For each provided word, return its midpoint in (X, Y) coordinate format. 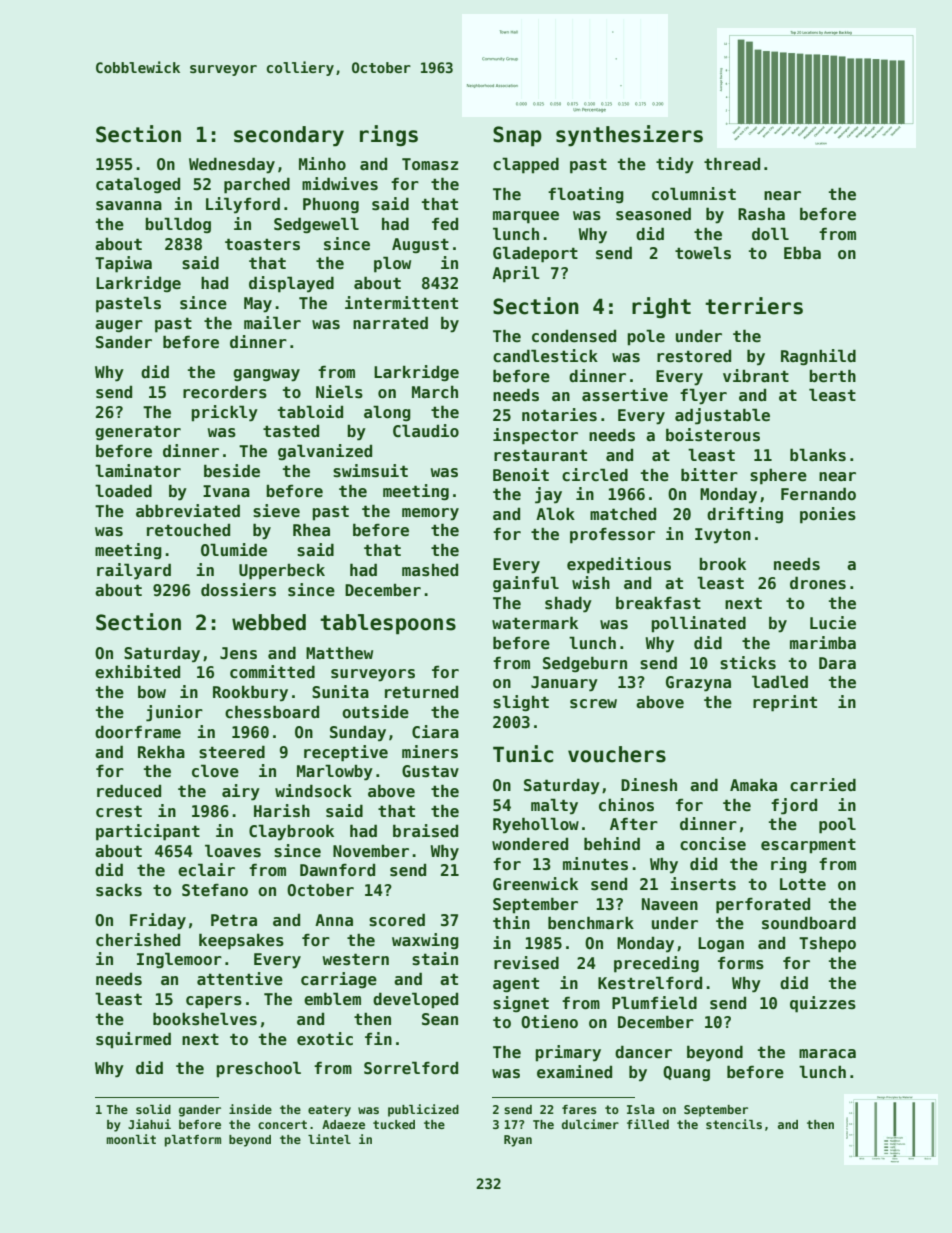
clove (215, 771)
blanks (818, 455)
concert (282, 1124)
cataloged (138, 185)
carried (823, 785)
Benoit (521, 475)
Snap (517, 136)
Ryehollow (536, 825)
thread (732, 164)
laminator (138, 471)
